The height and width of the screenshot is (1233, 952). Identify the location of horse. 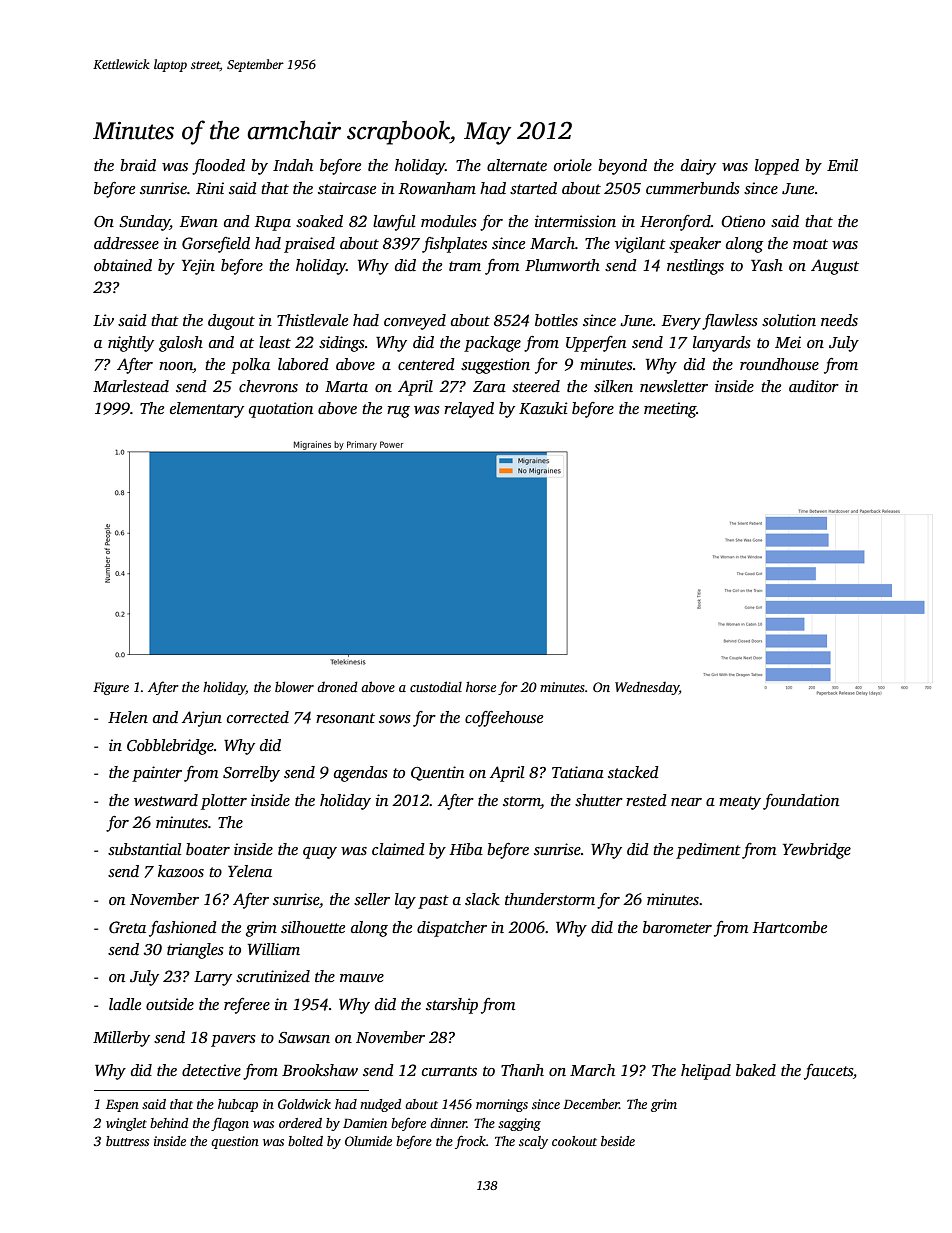
(481, 686).
